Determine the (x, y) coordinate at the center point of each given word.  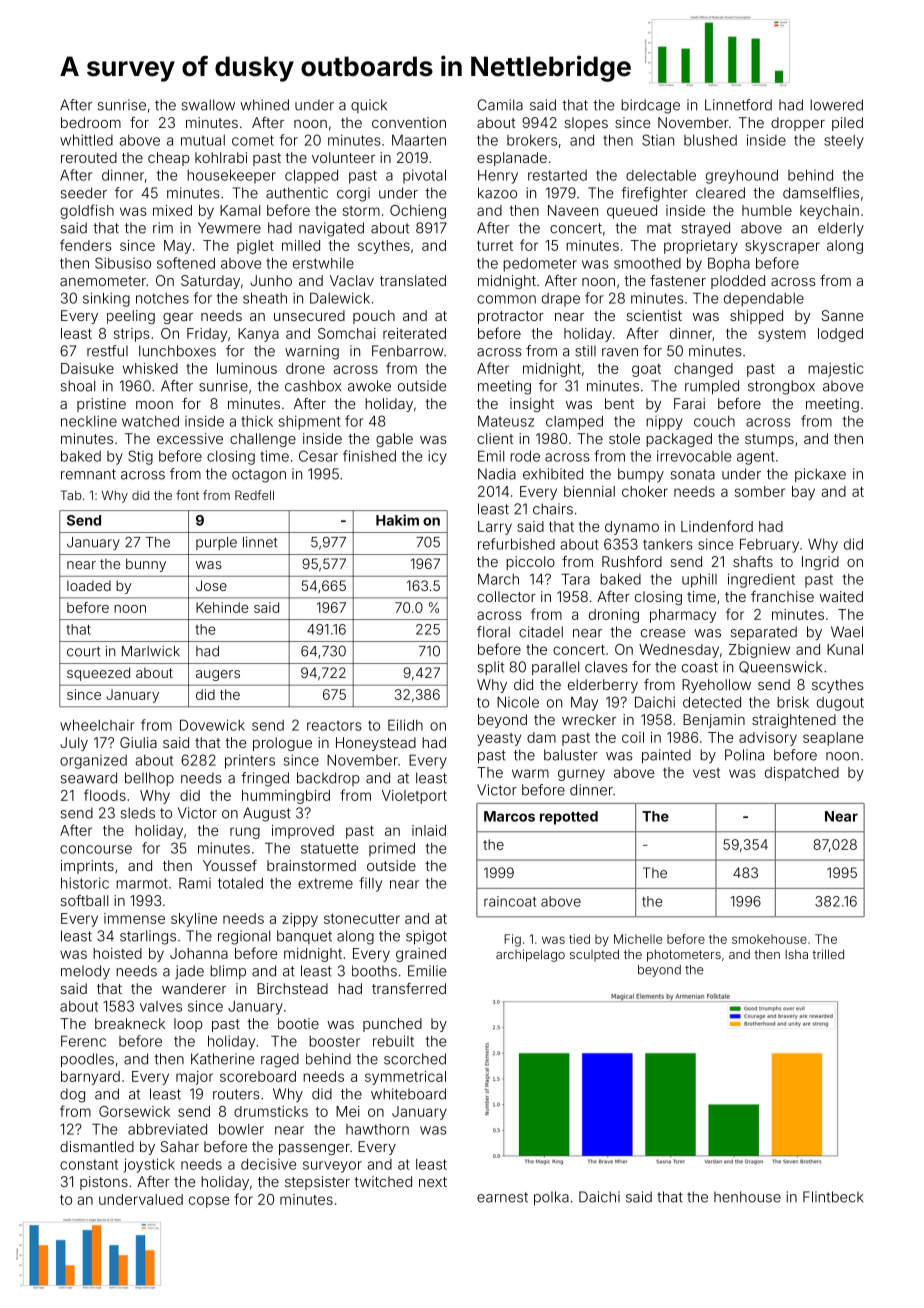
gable (394, 440)
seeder (84, 193)
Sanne (842, 315)
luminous (247, 368)
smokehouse (769, 939)
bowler (241, 1129)
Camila (500, 105)
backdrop (328, 779)
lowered (836, 105)
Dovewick (212, 725)
